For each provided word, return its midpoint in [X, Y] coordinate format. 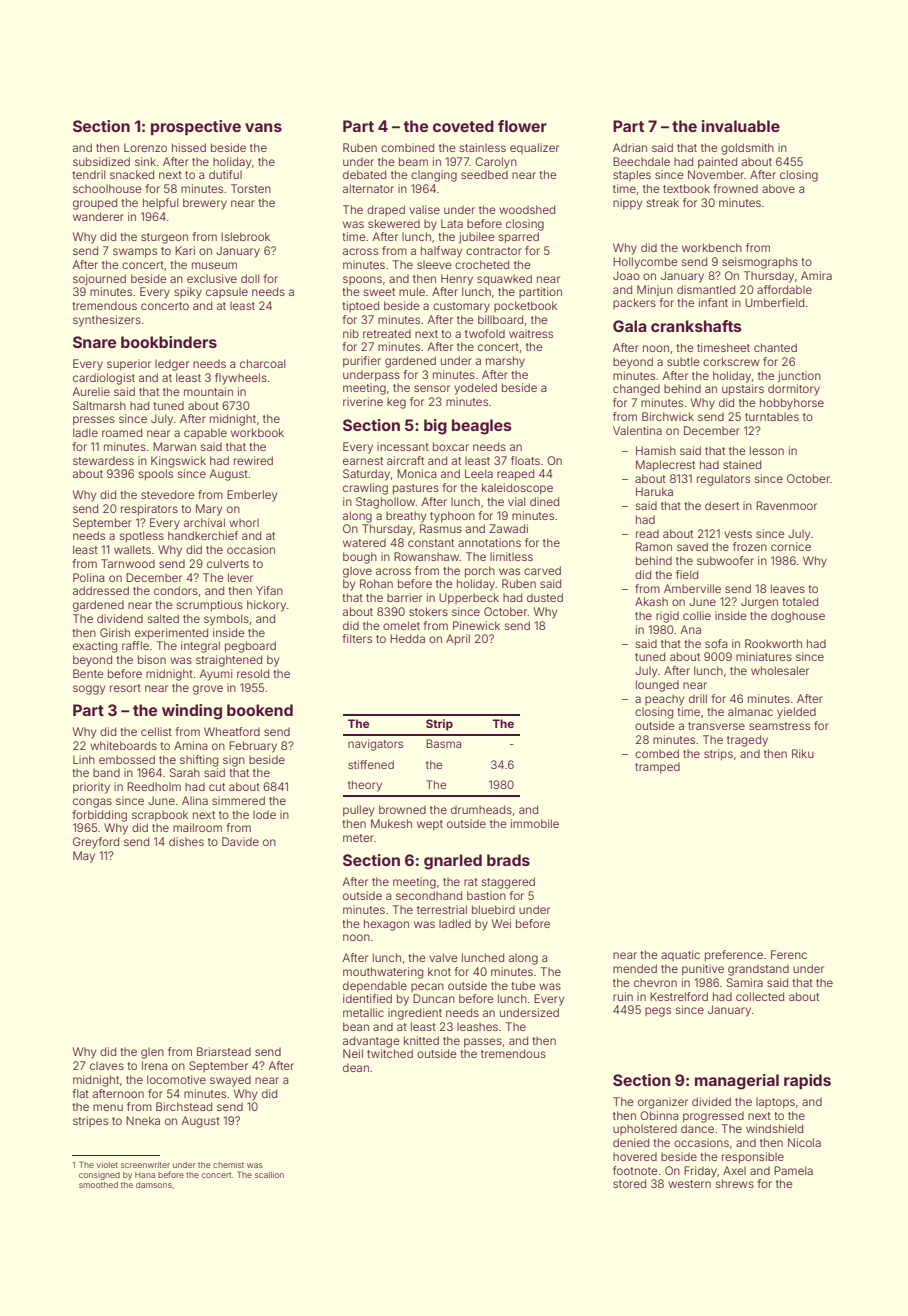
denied [631, 1142]
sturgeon [164, 238]
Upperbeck [469, 599]
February [253, 747]
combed [657, 753]
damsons [154, 1185]
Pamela [793, 1170]
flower [522, 126]
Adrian [630, 147]
